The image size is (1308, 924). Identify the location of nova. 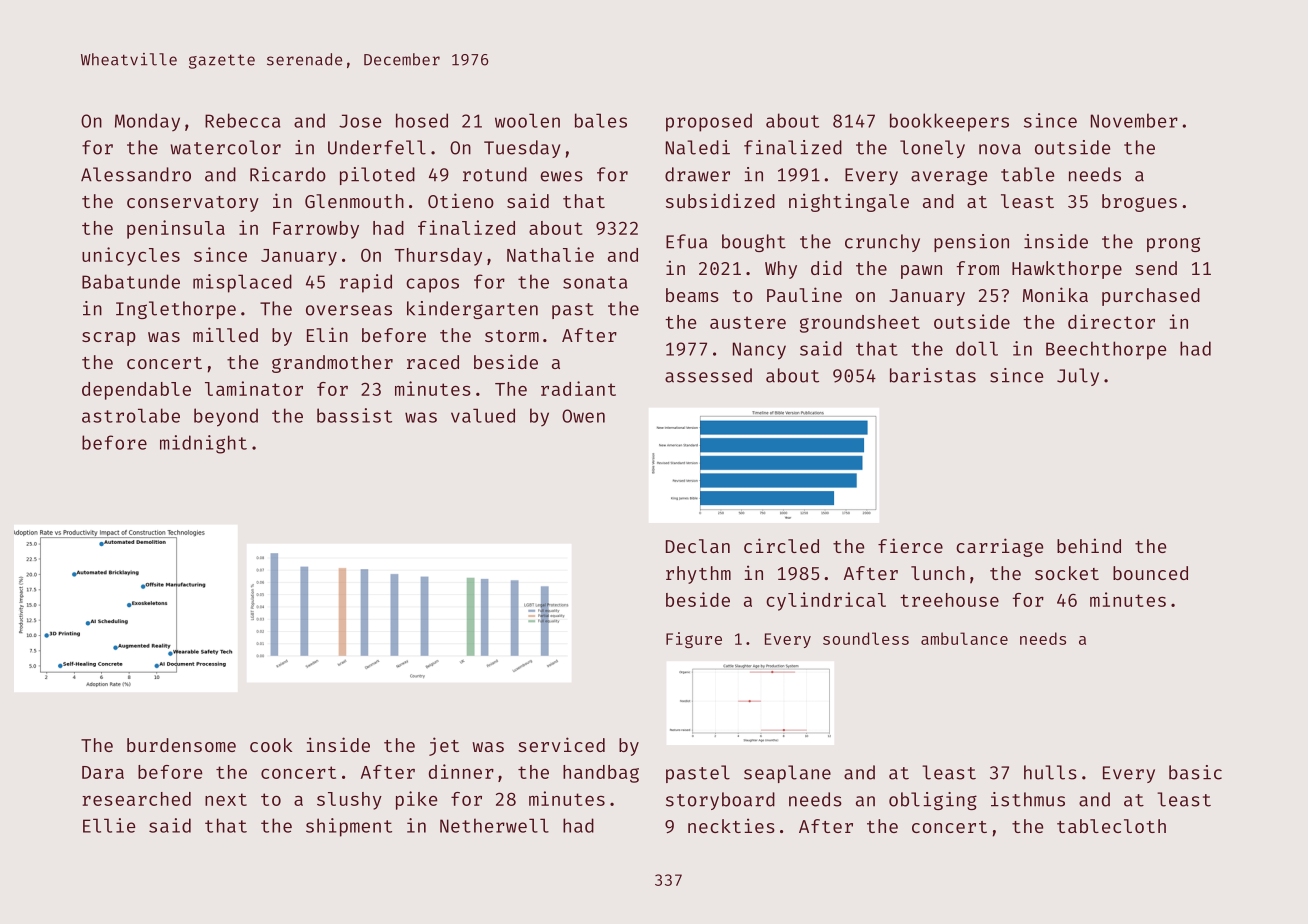
(1000, 149).
